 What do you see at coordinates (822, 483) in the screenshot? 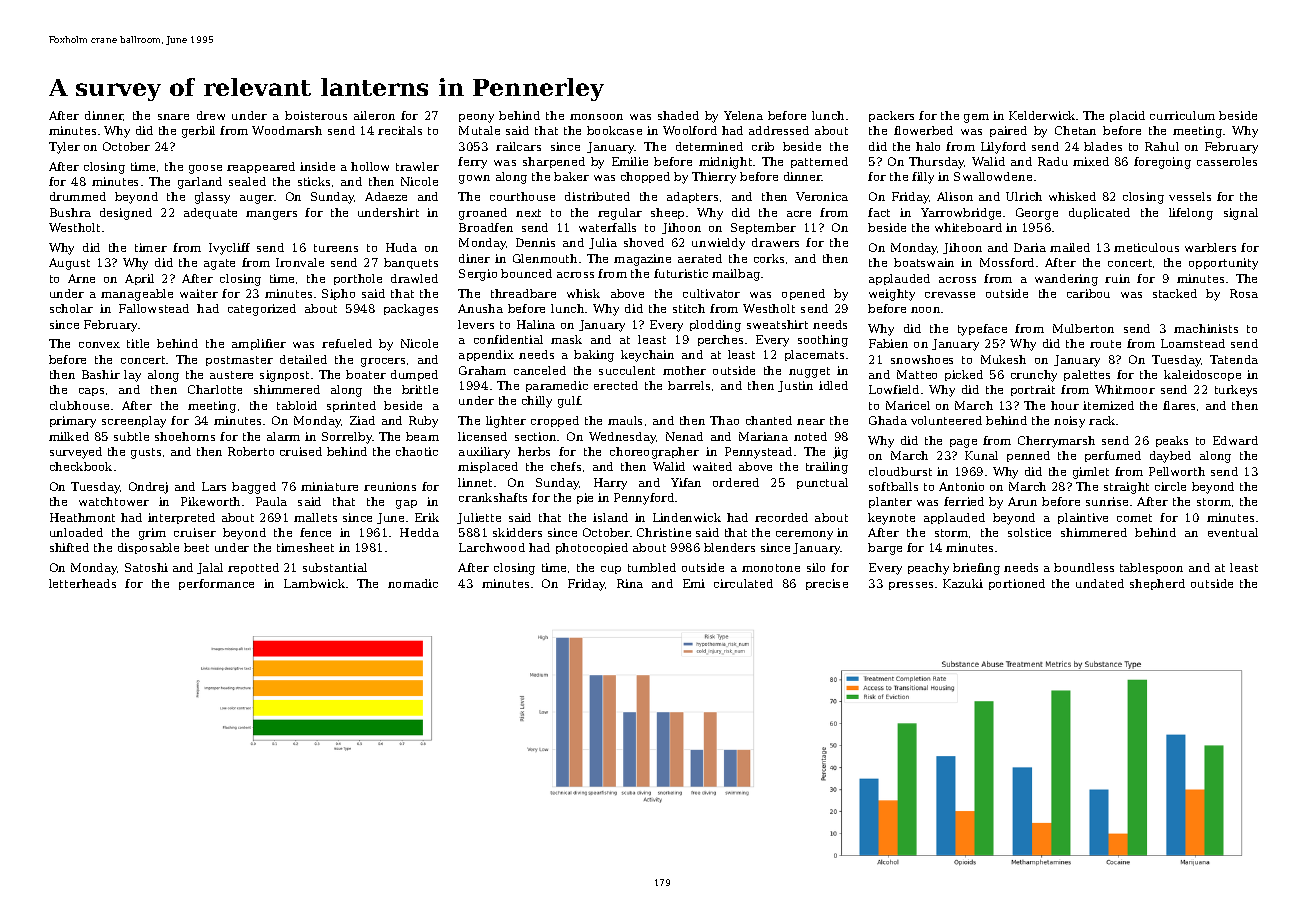
I see `punctual` at bounding box center [822, 483].
